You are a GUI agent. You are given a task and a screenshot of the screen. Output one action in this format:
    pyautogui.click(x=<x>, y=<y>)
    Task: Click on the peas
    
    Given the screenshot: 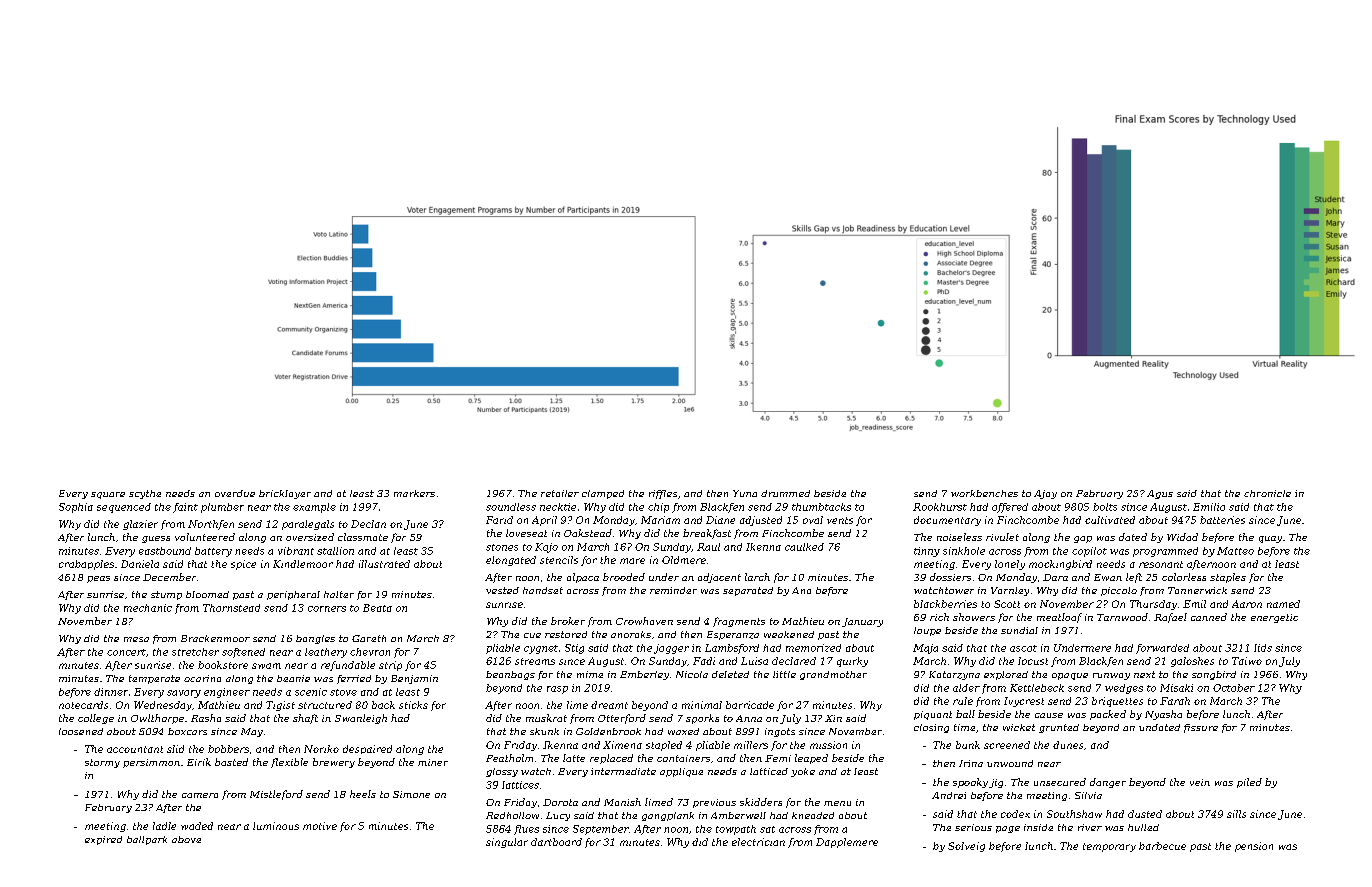 What is the action you would take?
    pyautogui.click(x=98, y=579)
